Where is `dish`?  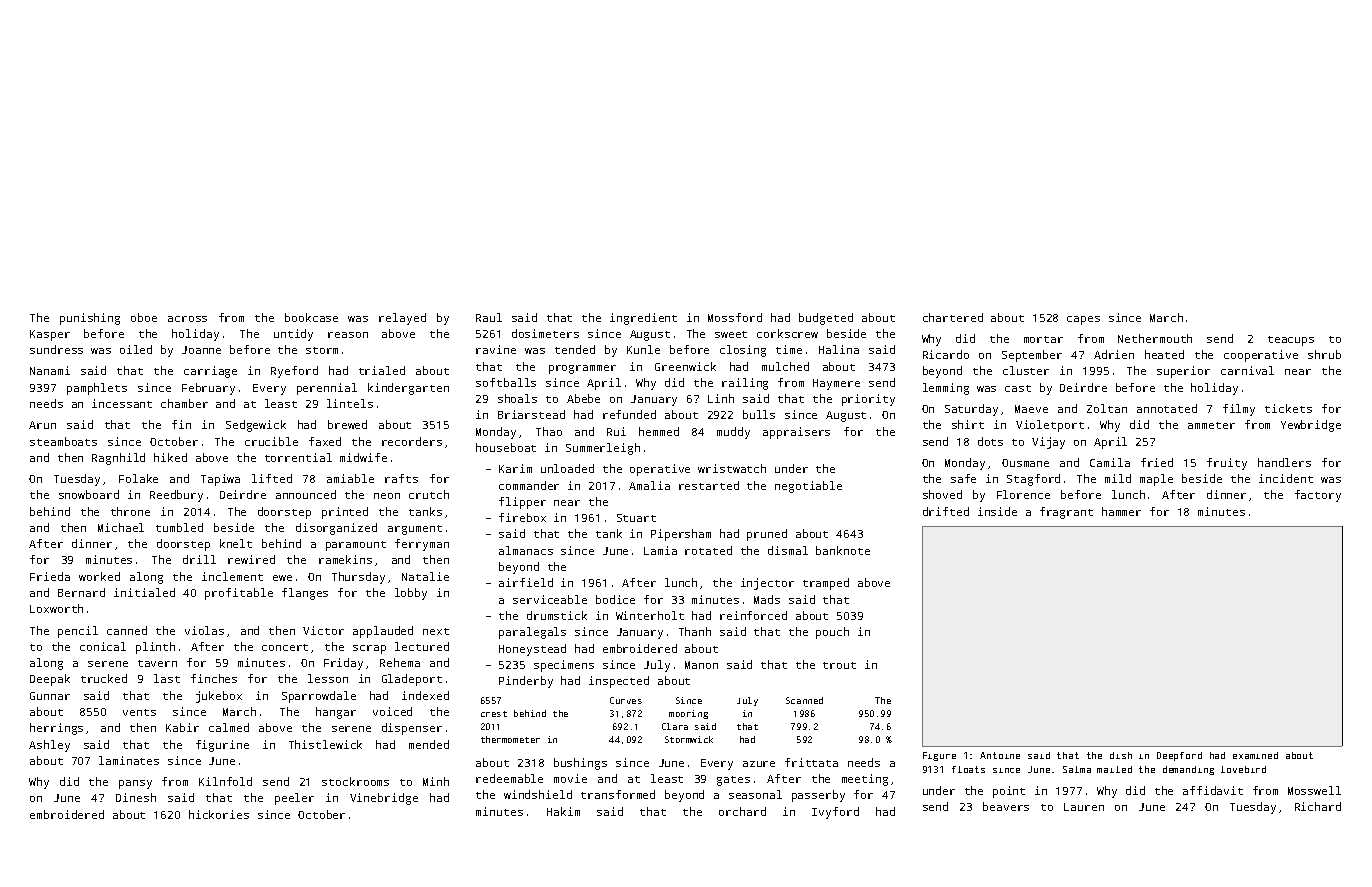
dish is located at coordinates (1121, 755).
